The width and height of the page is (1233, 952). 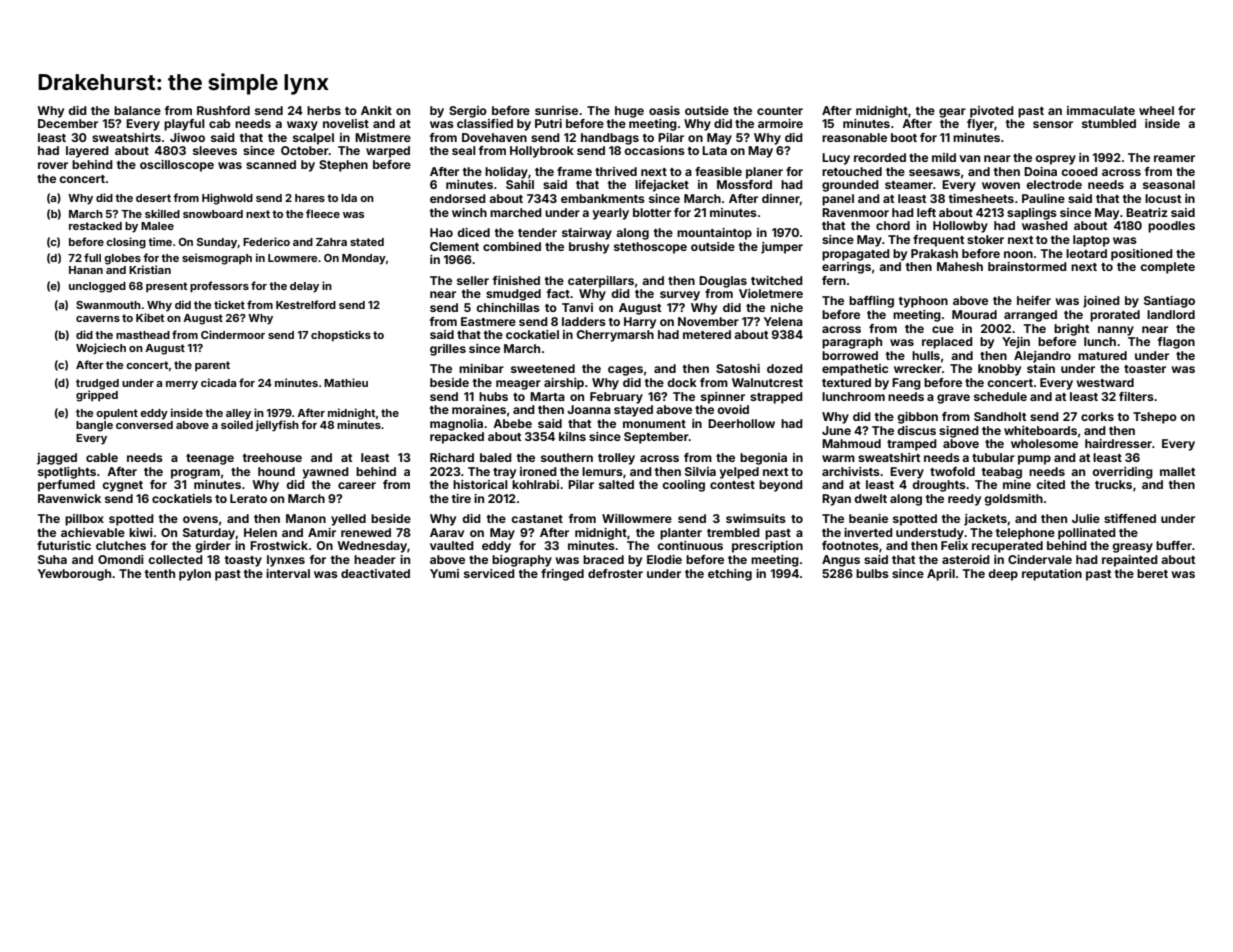 I want to click on Tanvi, so click(x=577, y=307).
